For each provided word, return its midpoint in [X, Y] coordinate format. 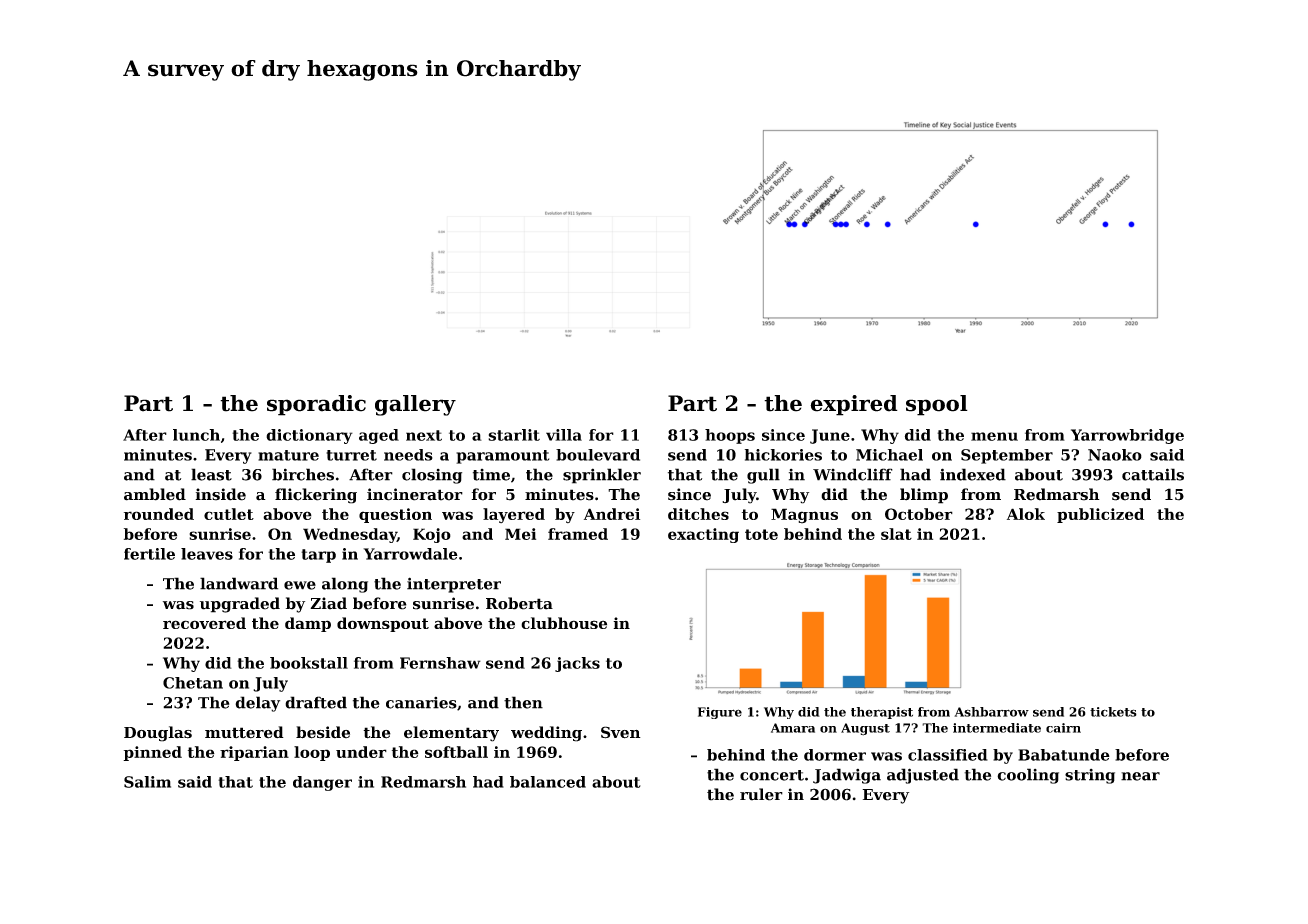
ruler [761, 794]
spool [937, 405]
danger [322, 783]
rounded [159, 514]
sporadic [316, 405]
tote [761, 534]
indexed [973, 474]
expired [854, 405]
